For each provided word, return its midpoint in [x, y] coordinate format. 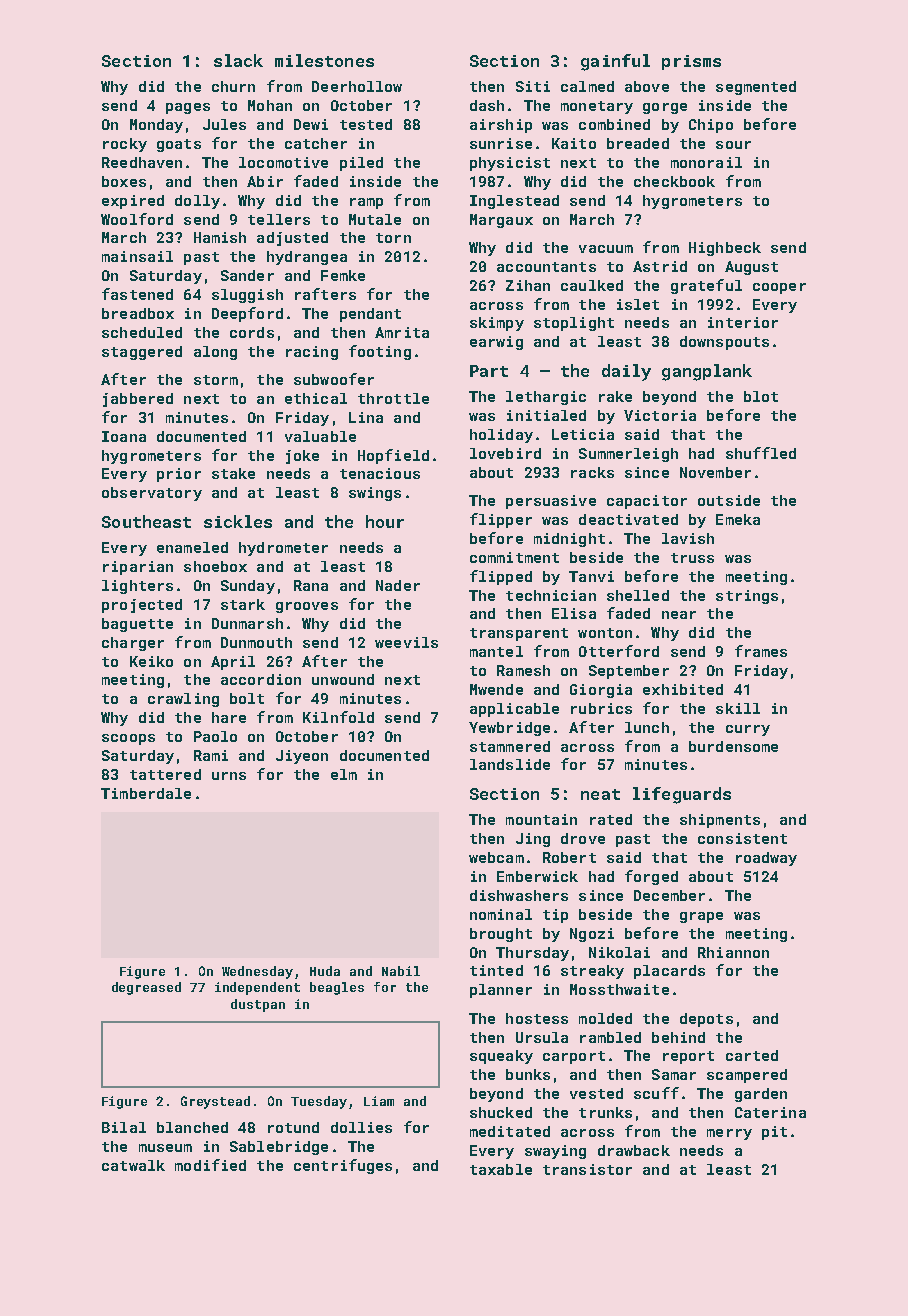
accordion [261, 679]
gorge [665, 108]
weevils [406, 642]
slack [238, 60]
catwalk [133, 1165]
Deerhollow [357, 86]
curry [748, 730]
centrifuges [343, 1166]
